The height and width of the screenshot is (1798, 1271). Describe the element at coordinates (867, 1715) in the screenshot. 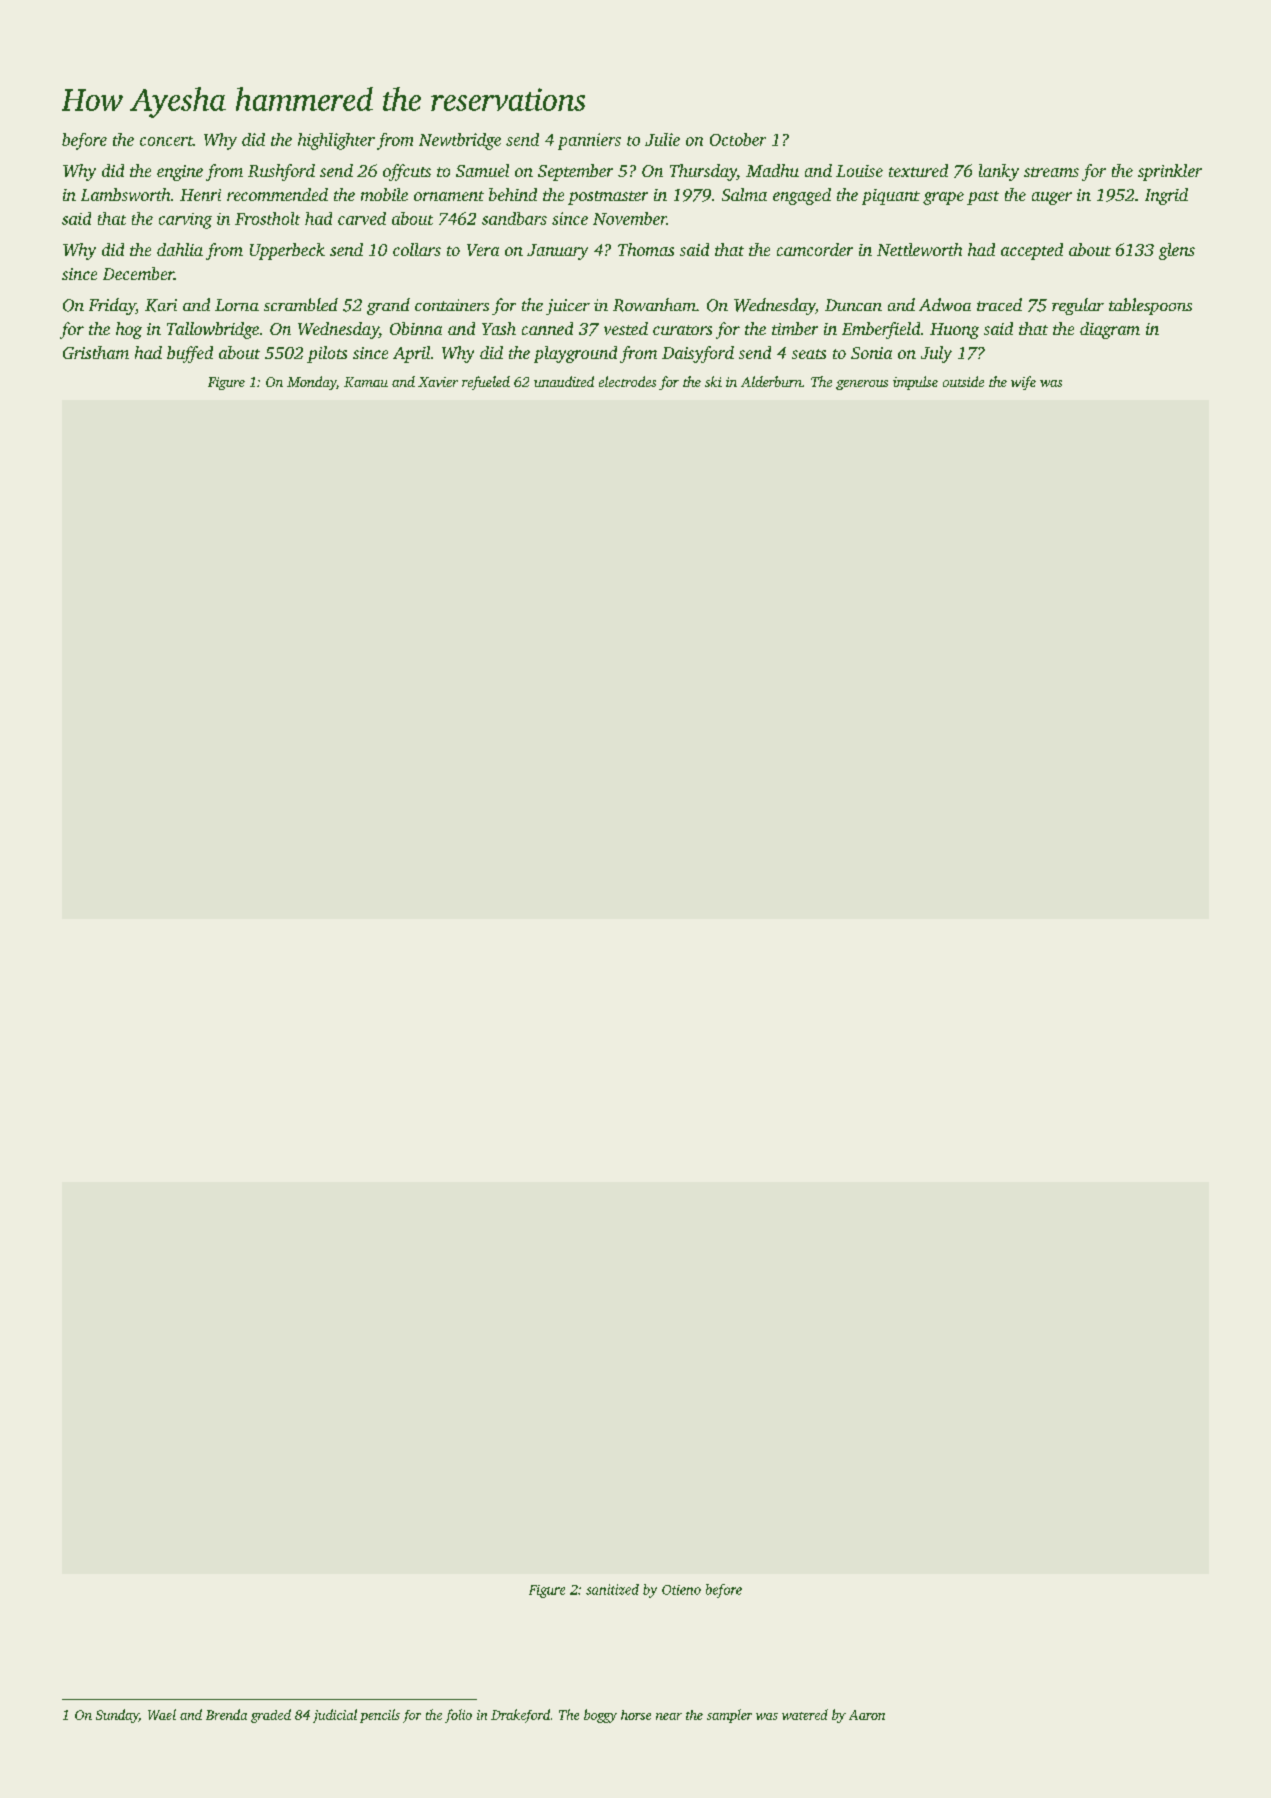

I see `Aaron` at that location.
